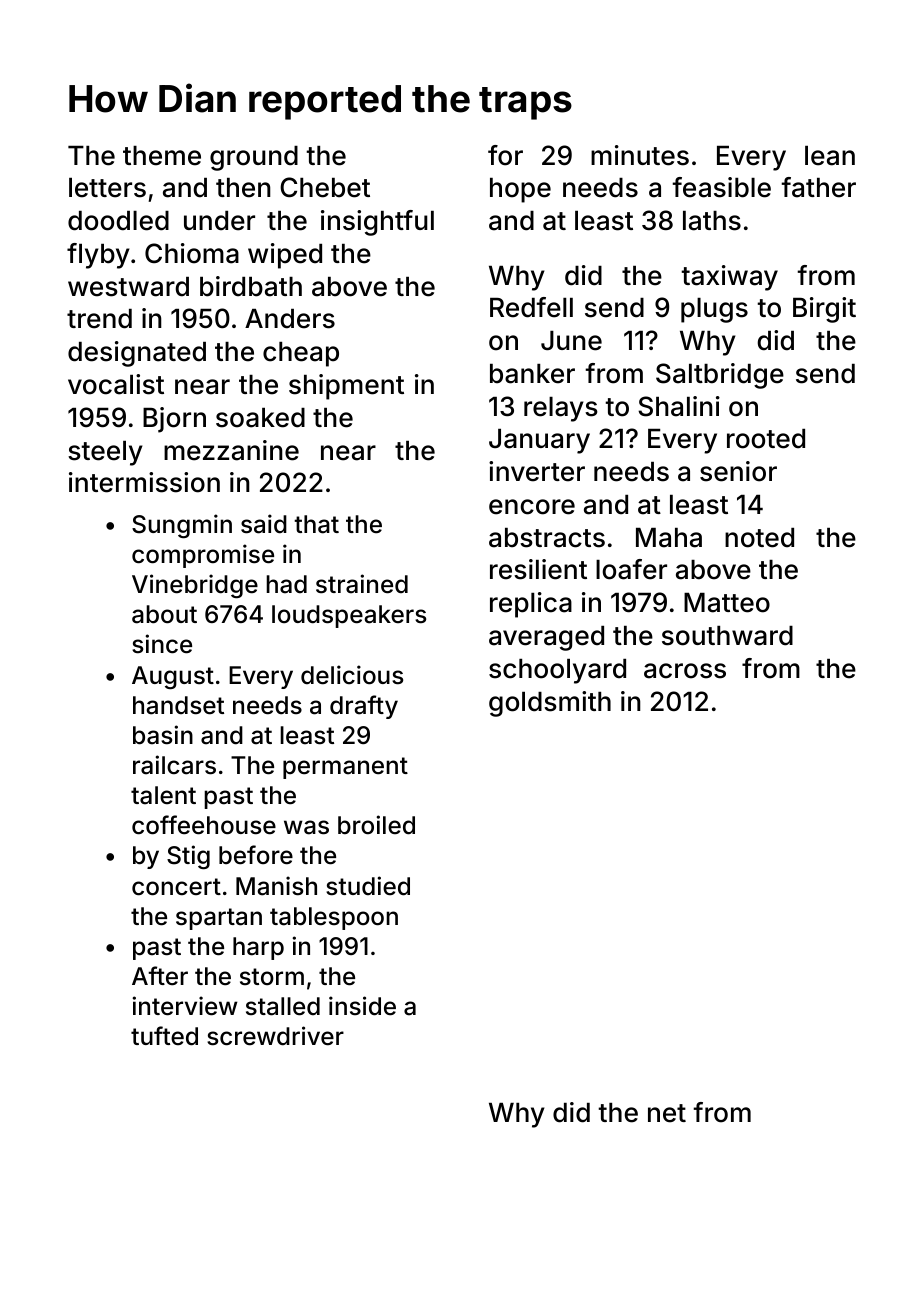  Describe the element at coordinates (667, 1113) in the screenshot. I see `net` at that location.
